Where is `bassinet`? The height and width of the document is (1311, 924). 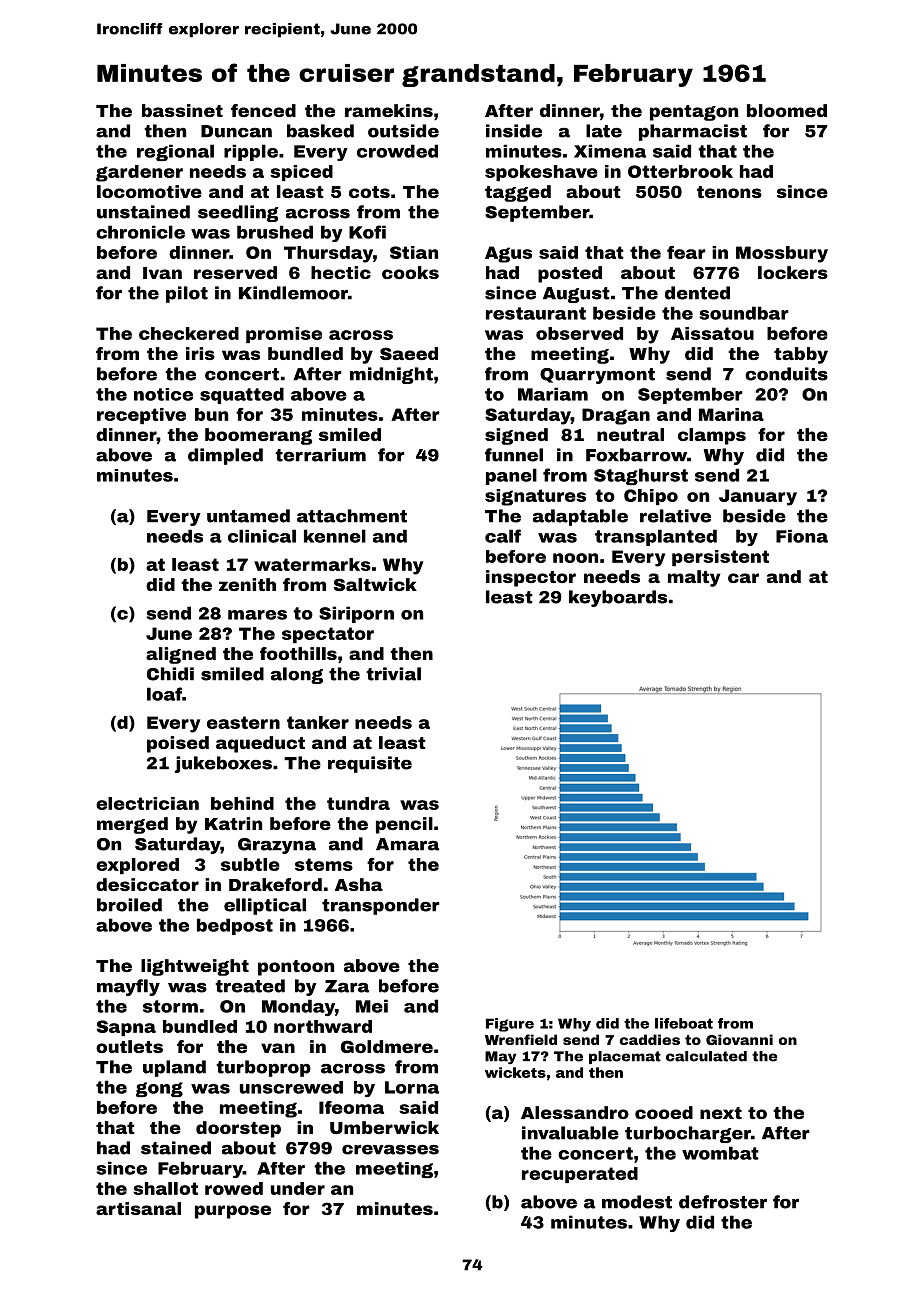 bassinet is located at coordinates (182, 110).
